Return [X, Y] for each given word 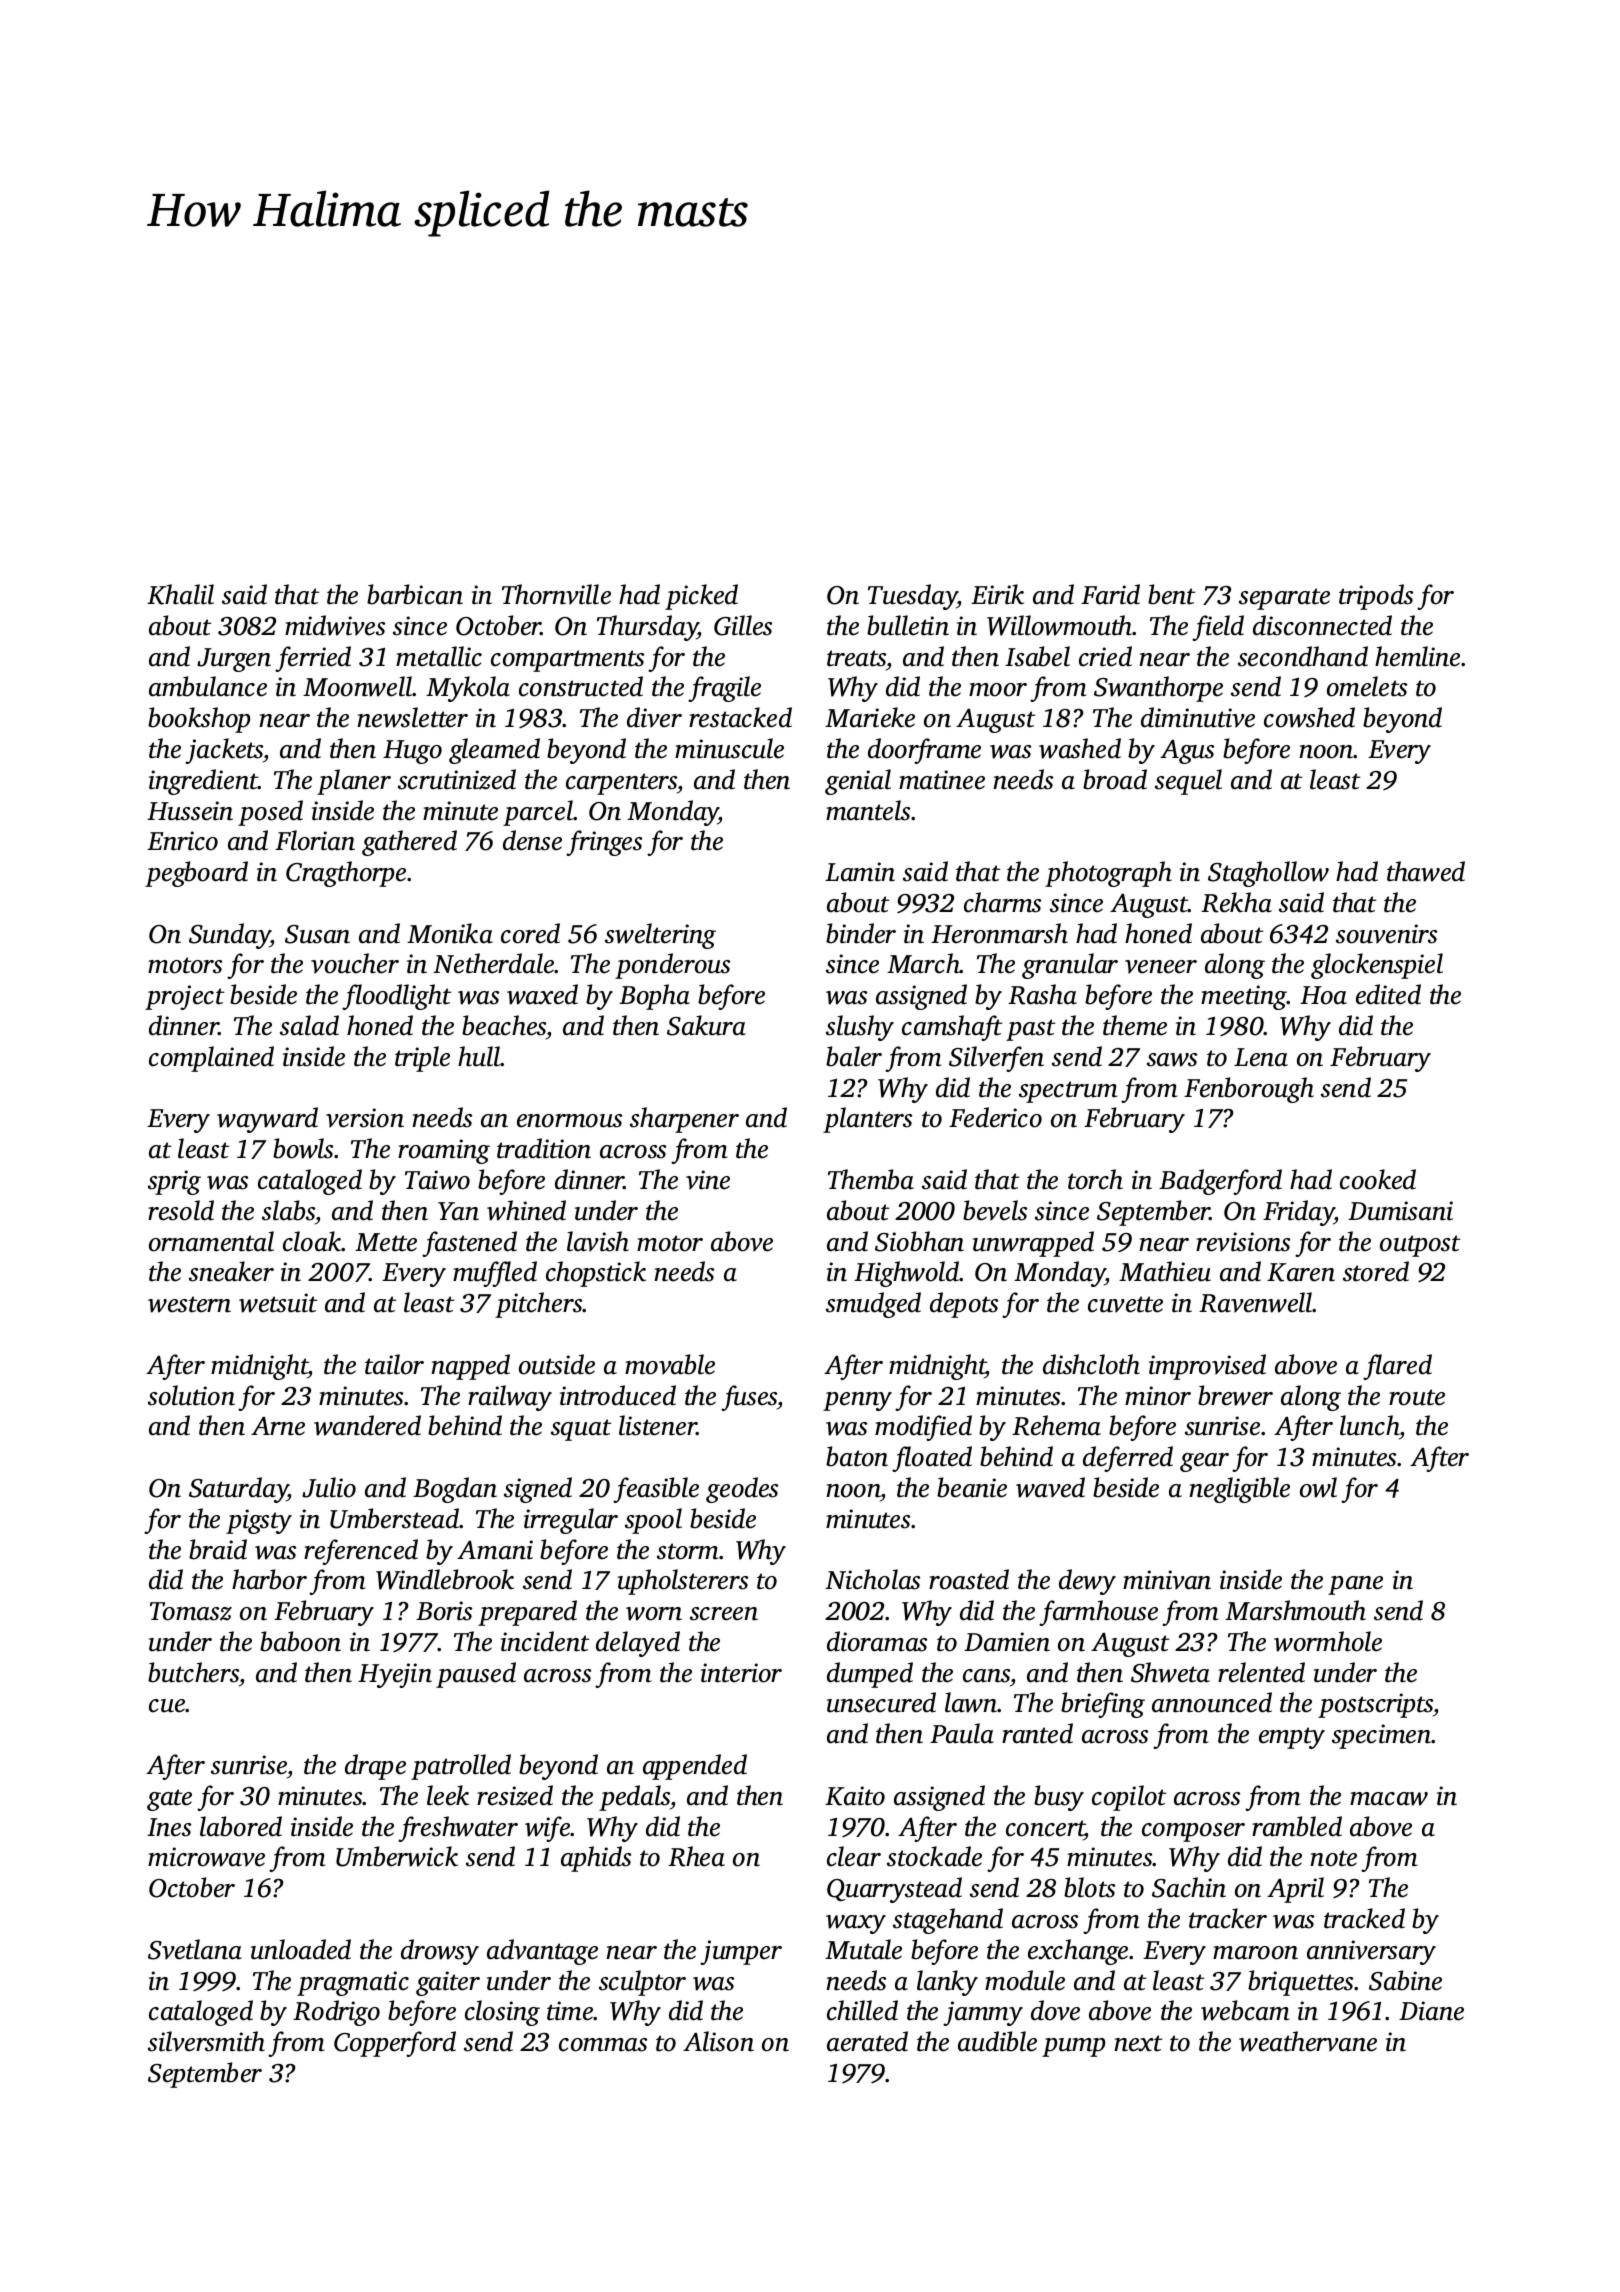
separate [1284, 599]
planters [867, 1120]
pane [1355, 1585]
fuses [749, 1398]
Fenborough [1249, 1090]
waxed [542, 994]
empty [1292, 1738]
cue [167, 1706]
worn [654, 1614]
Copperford [395, 2044]
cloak [312, 1241]
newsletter [412, 717]
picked [701, 597]
